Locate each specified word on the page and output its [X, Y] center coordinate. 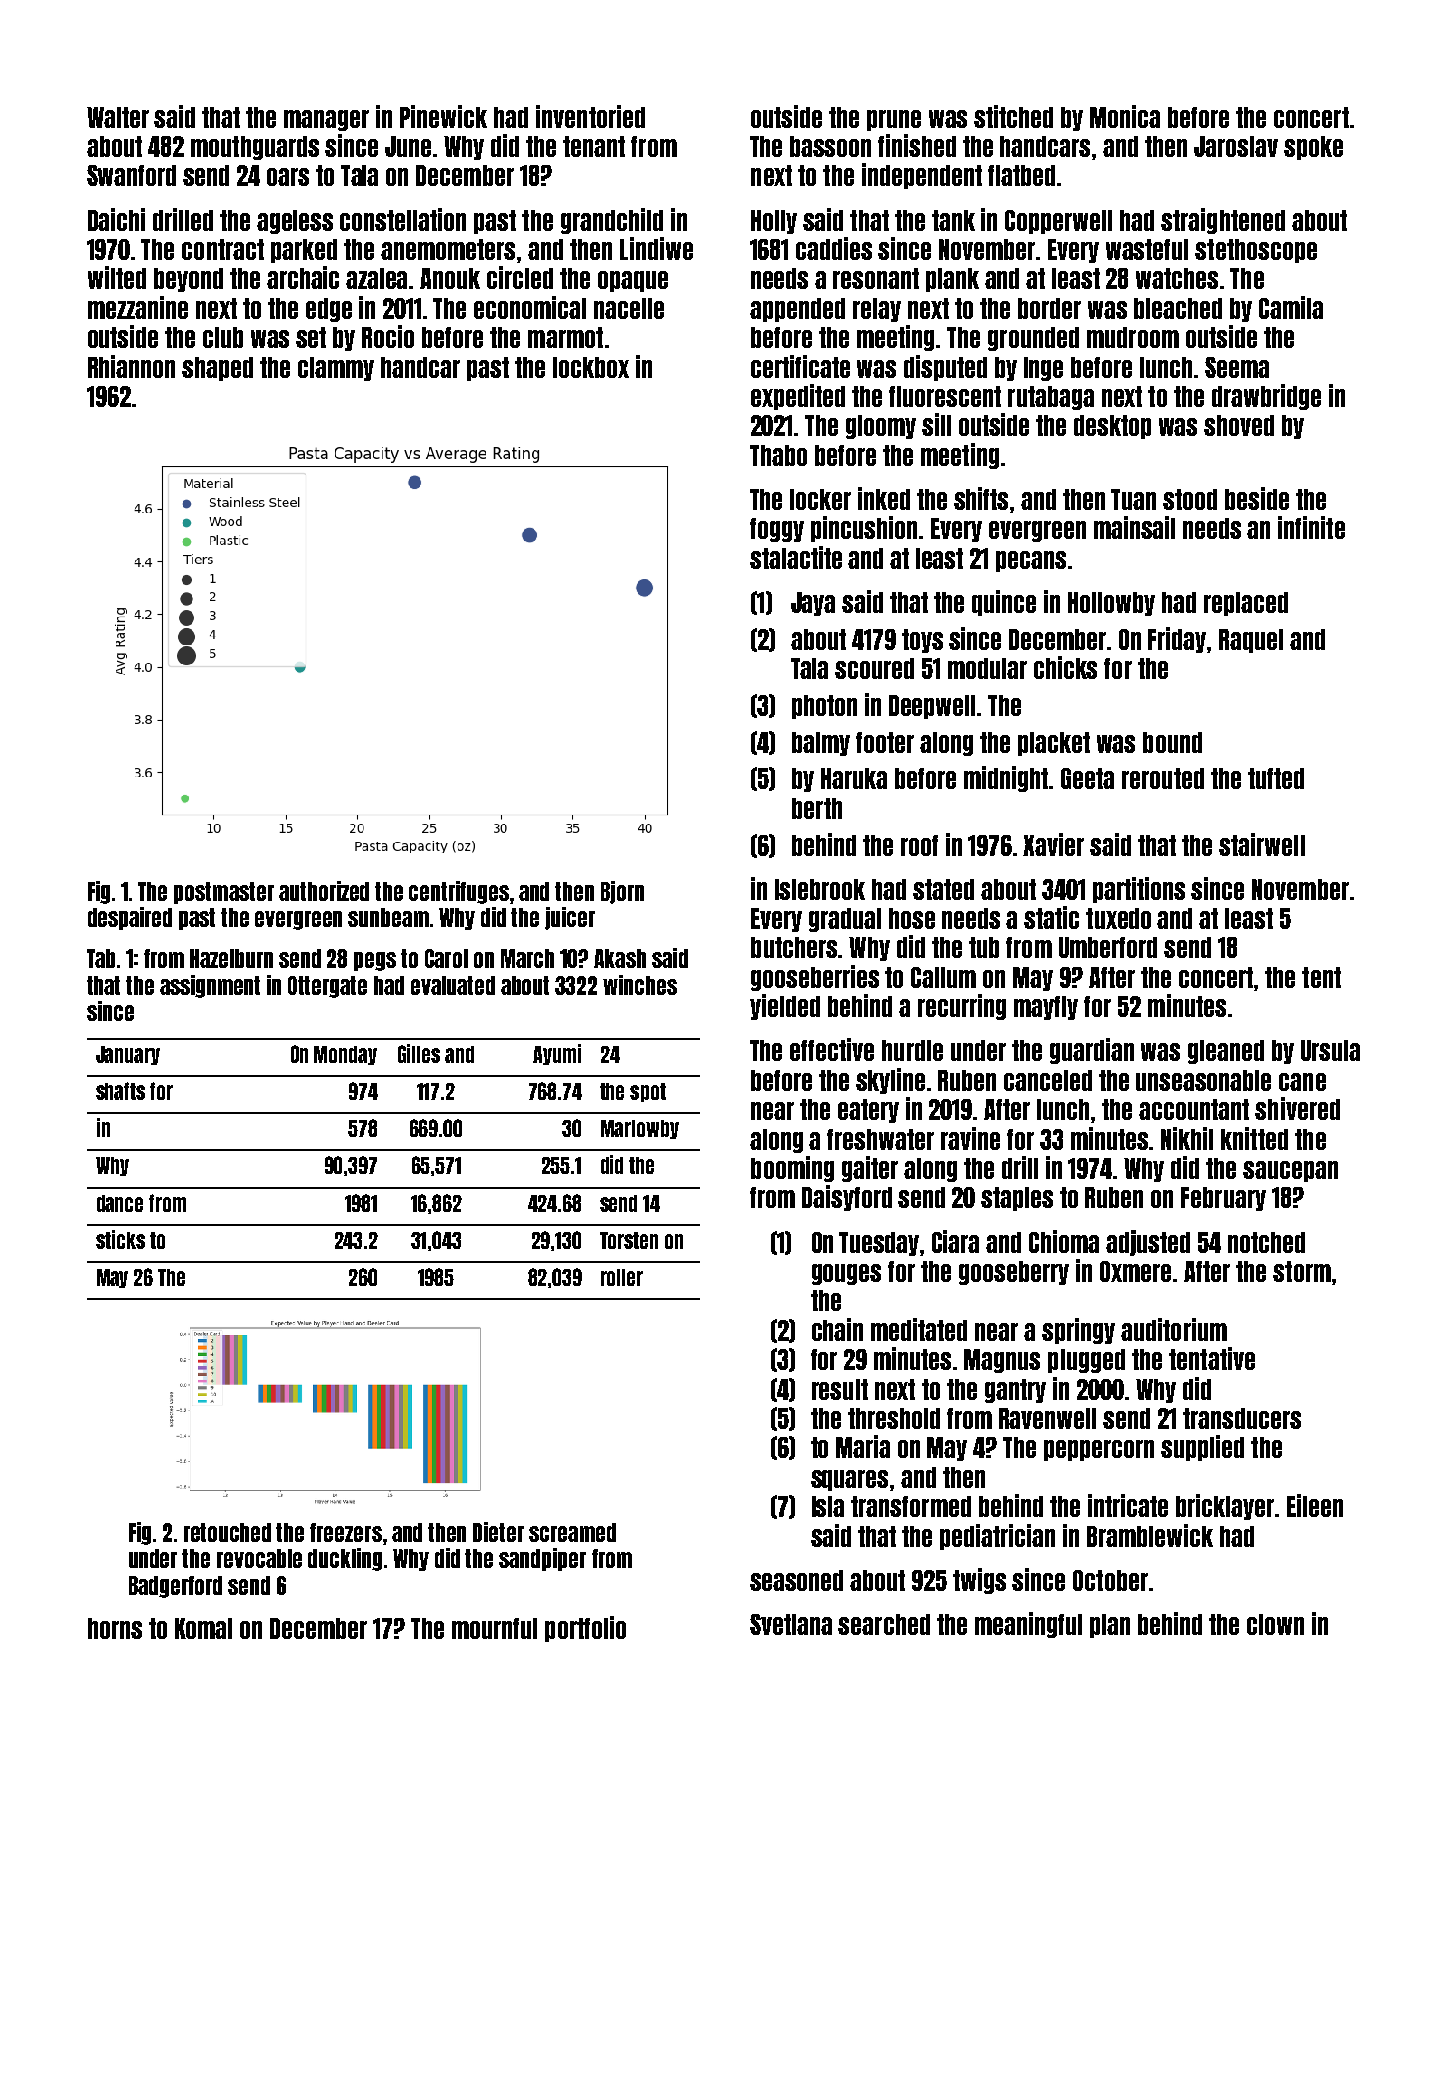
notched [1266, 1242]
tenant [594, 146]
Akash [620, 958]
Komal [203, 1628]
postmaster [224, 893]
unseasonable [1203, 1080]
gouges [846, 1274]
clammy [336, 369]
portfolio [585, 1629]
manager [326, 120]
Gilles [419, 1053]
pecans [1031, 561]
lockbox [591, 367]
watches [1177, 278]
